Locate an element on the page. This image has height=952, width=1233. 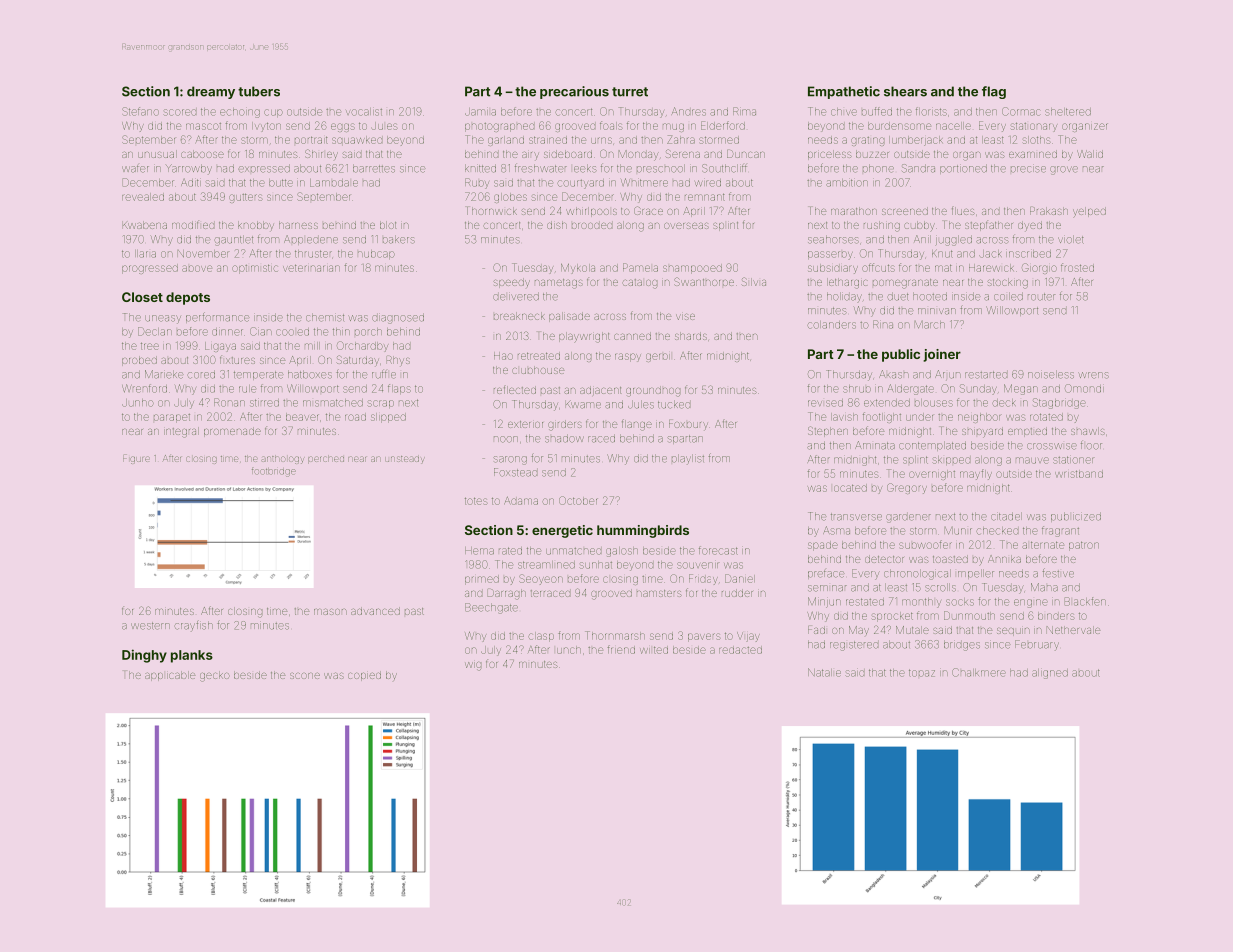
mason is located at coordinates (330, 612).
